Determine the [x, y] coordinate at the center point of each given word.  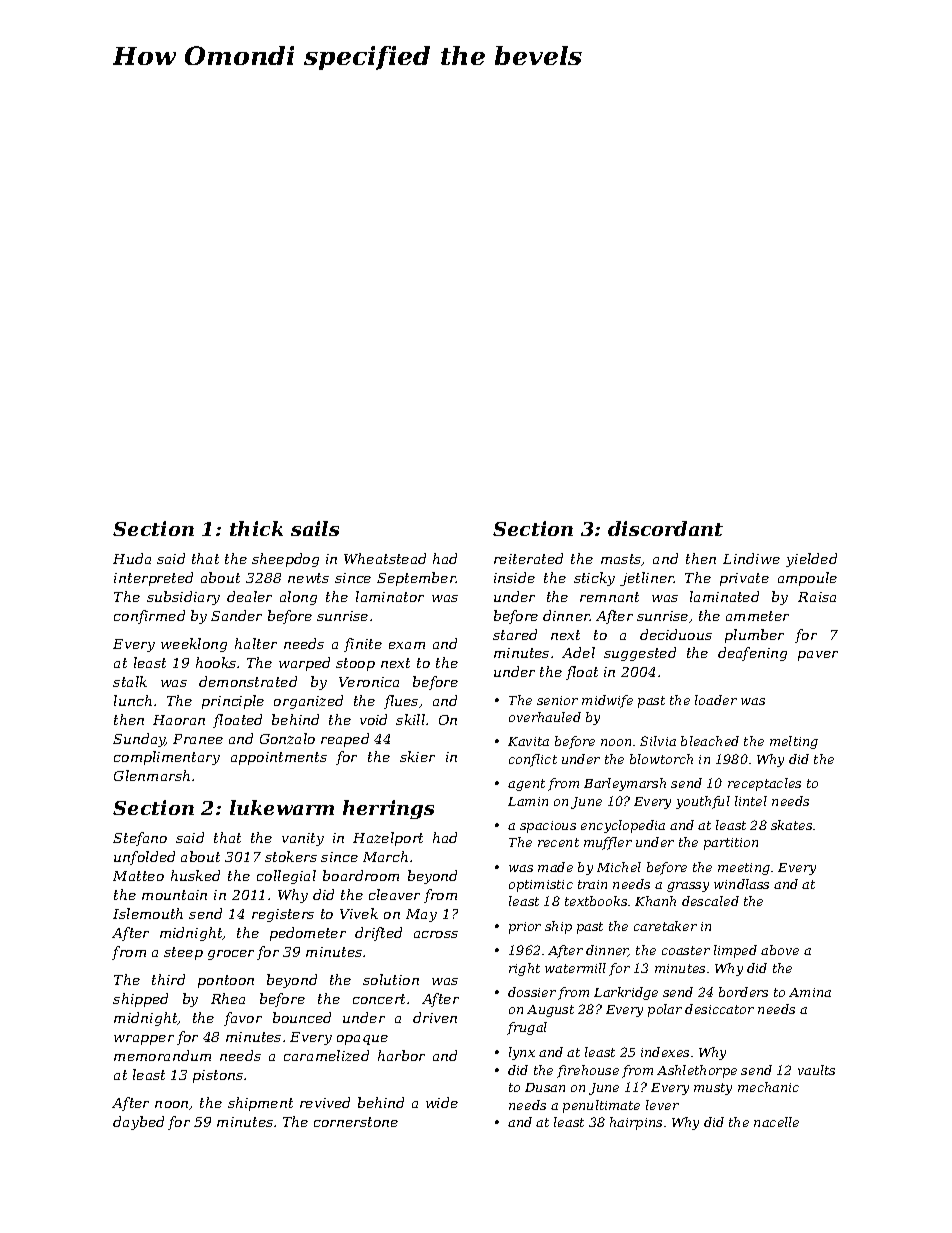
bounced [302, 1017]
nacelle [776, 1122]
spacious [548, 827]
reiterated [528, 558]
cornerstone [356, 1122]
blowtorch [661, 759]
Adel [578, 652]
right [524, 969]
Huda [132, 558]
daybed [138, 1123]
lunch [133, 700]
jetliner [647, 579]
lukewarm [282, 807]
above [780, 950]
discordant [665, 528]
